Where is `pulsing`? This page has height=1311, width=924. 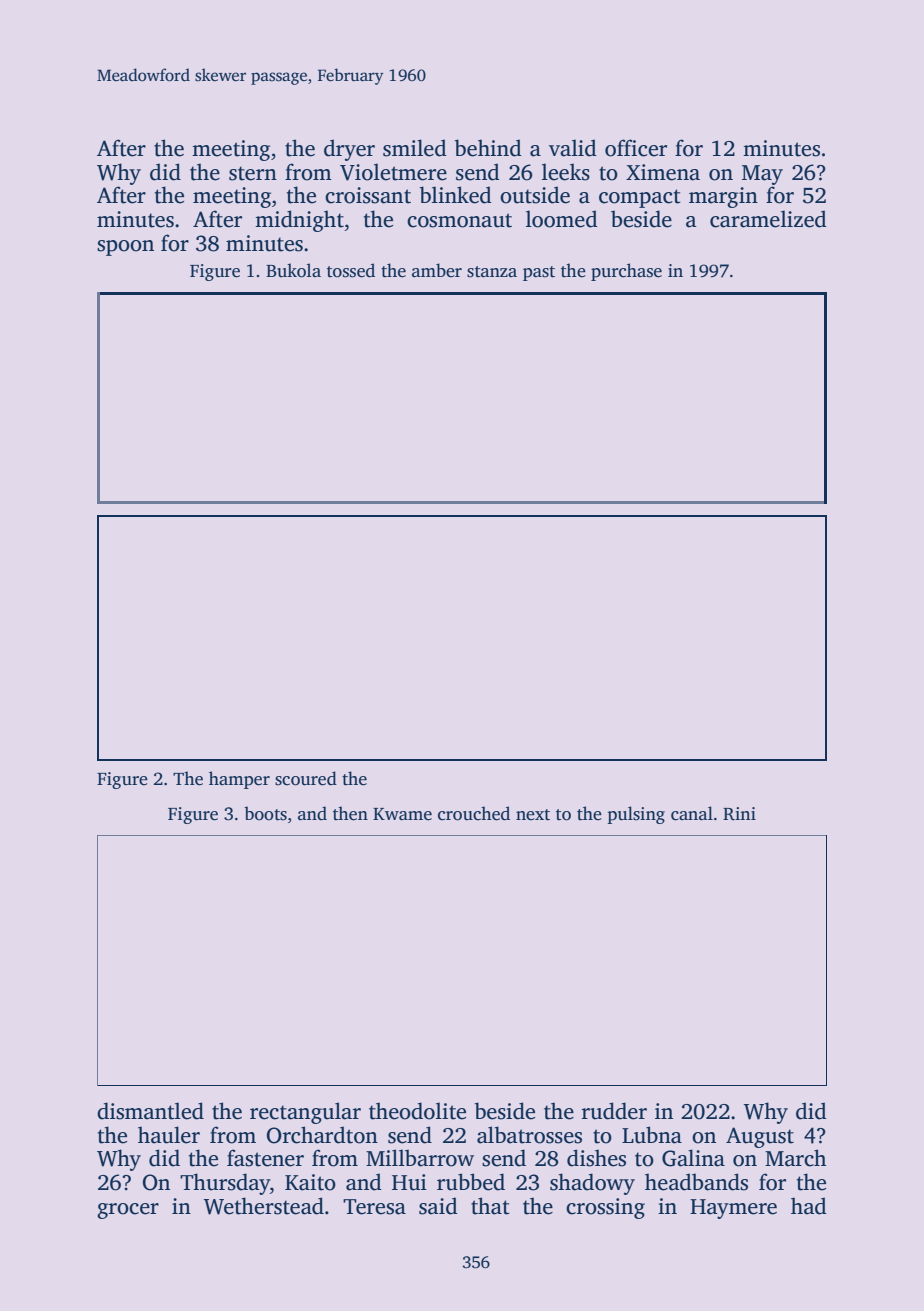 pulsing is located at coordinates (636, 815).
